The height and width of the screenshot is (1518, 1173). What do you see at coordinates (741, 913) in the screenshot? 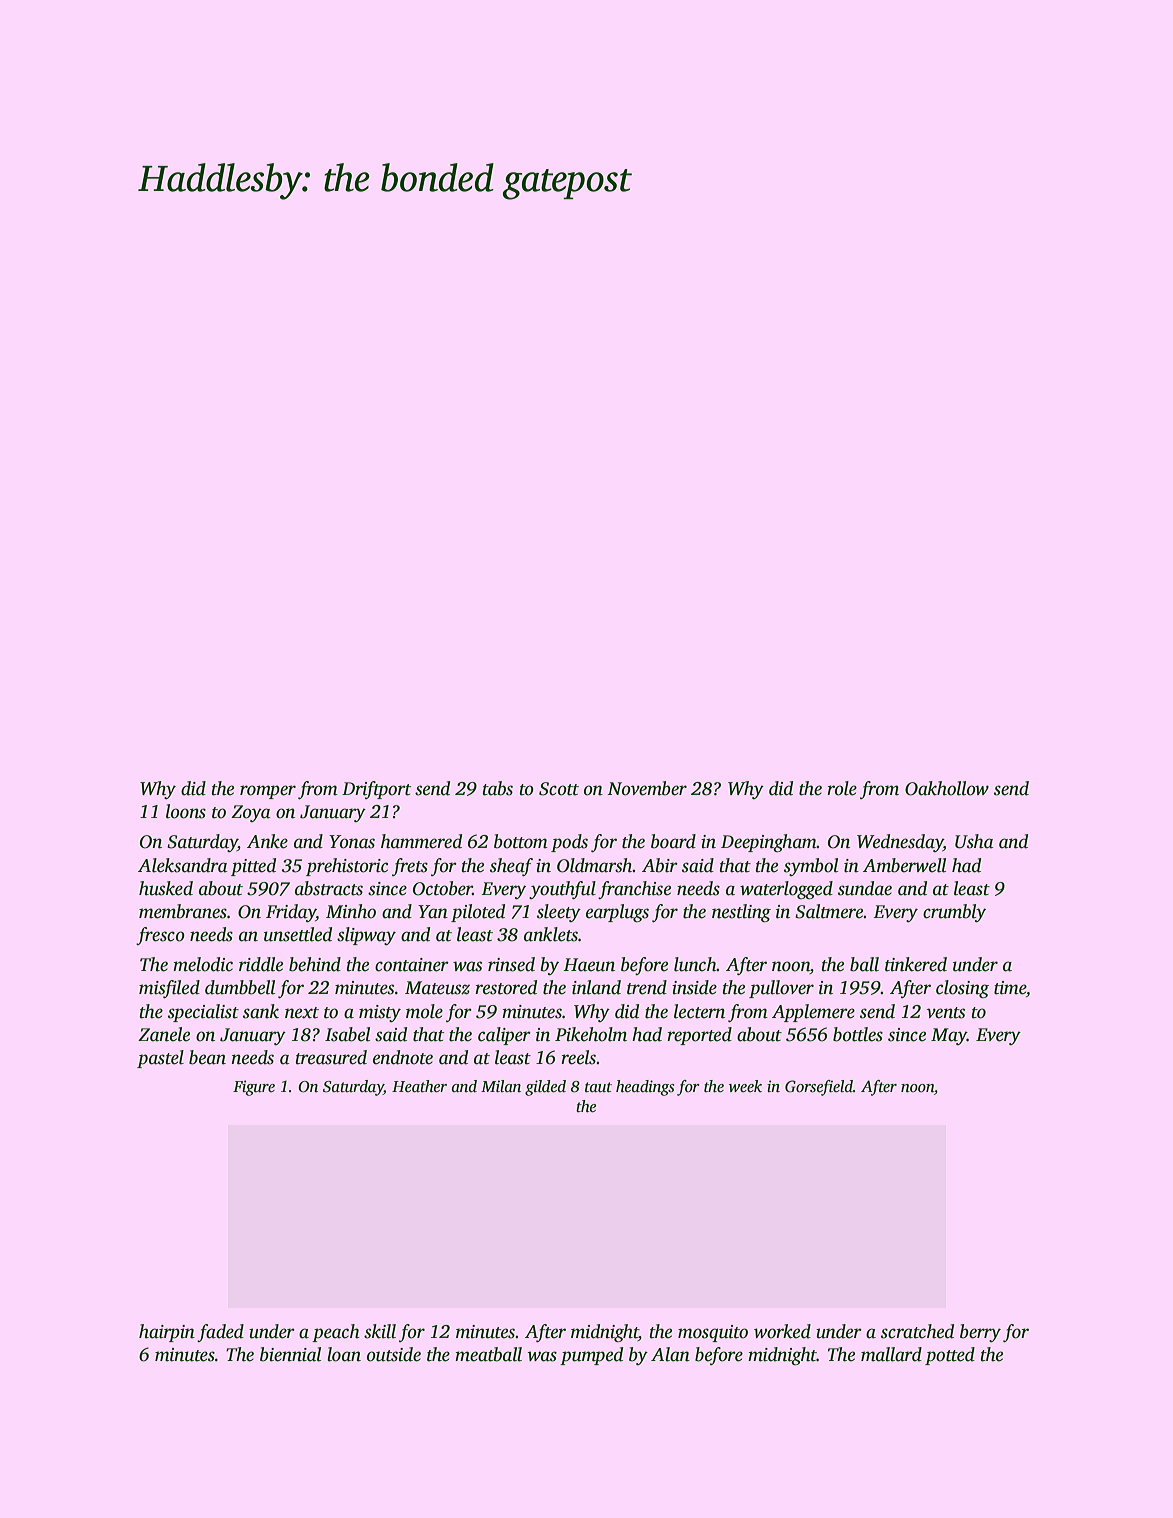
I see `nestling` at bounding box center [741, 913].
